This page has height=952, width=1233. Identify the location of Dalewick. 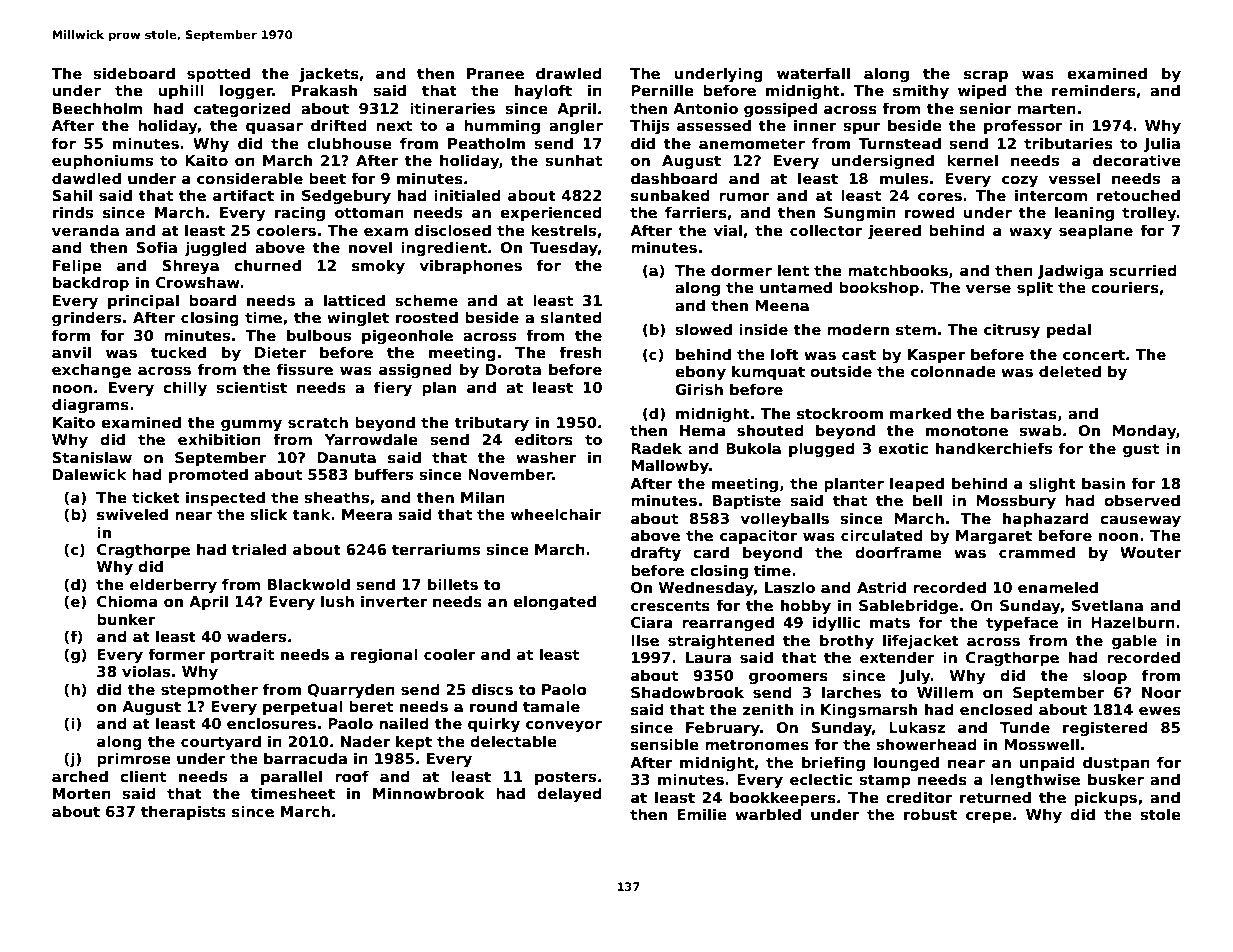
(89, 474).
